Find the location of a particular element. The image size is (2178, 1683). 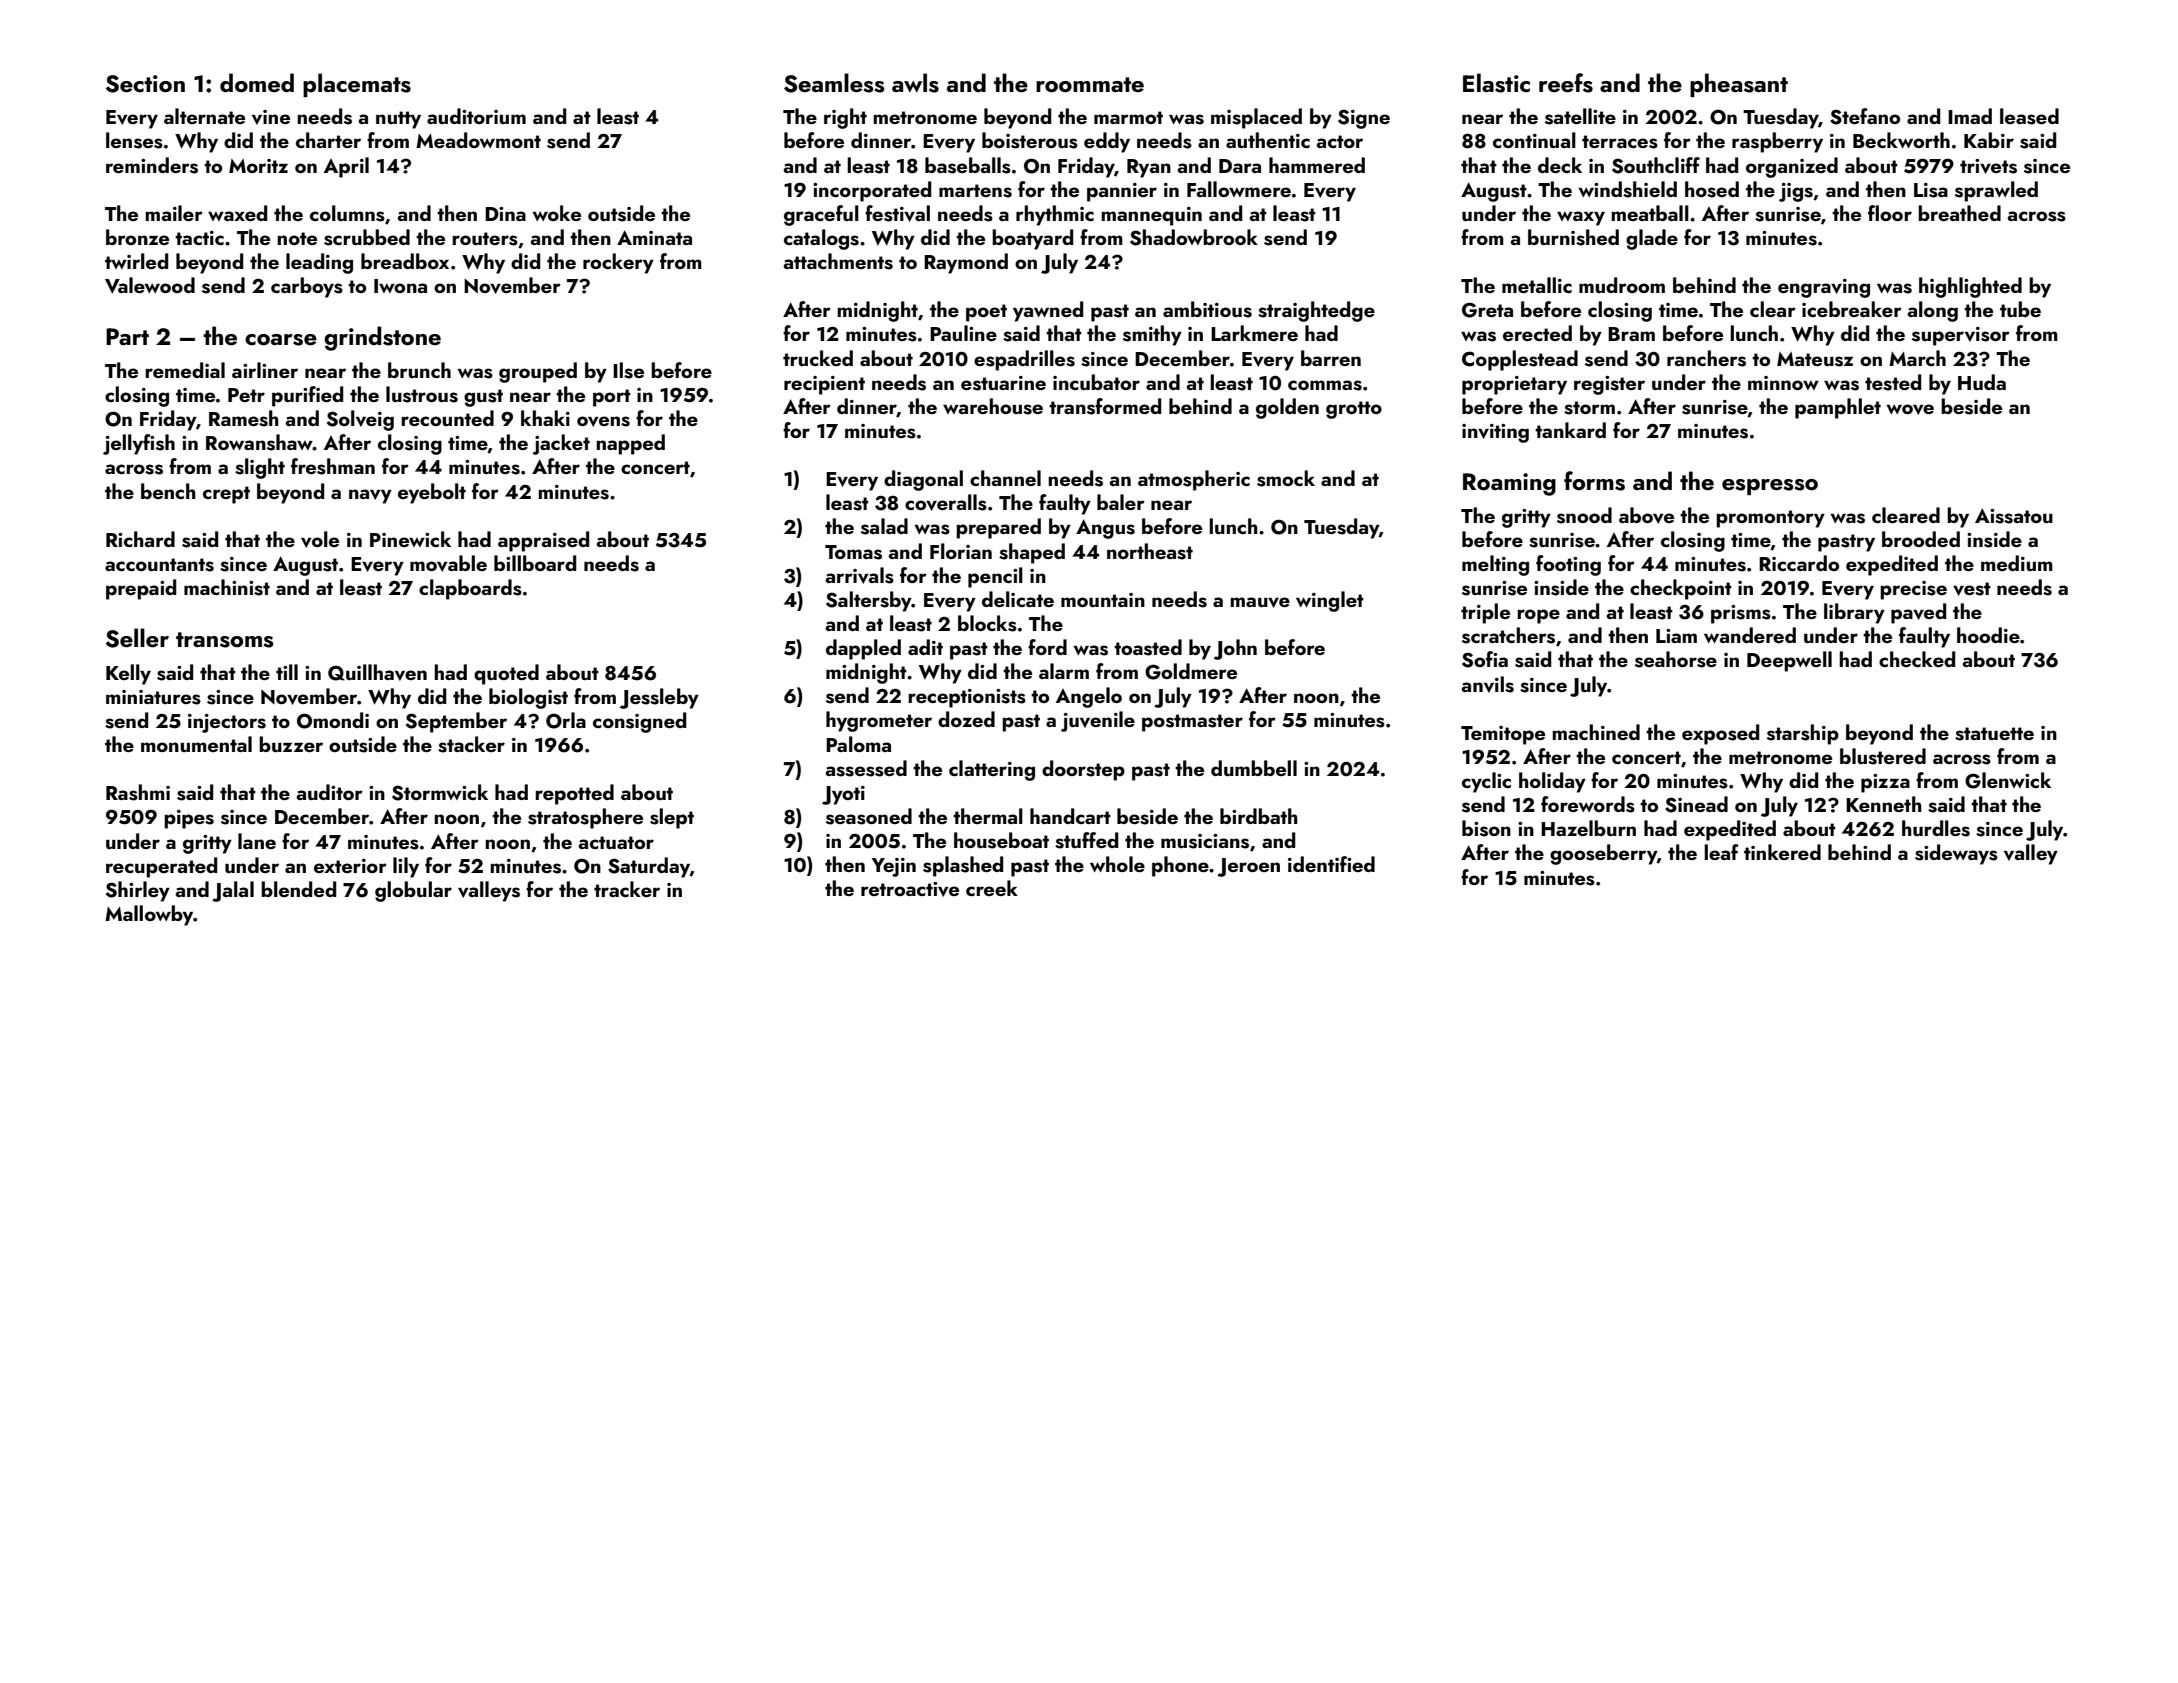

tracker is located at coordinates (627, 889).
